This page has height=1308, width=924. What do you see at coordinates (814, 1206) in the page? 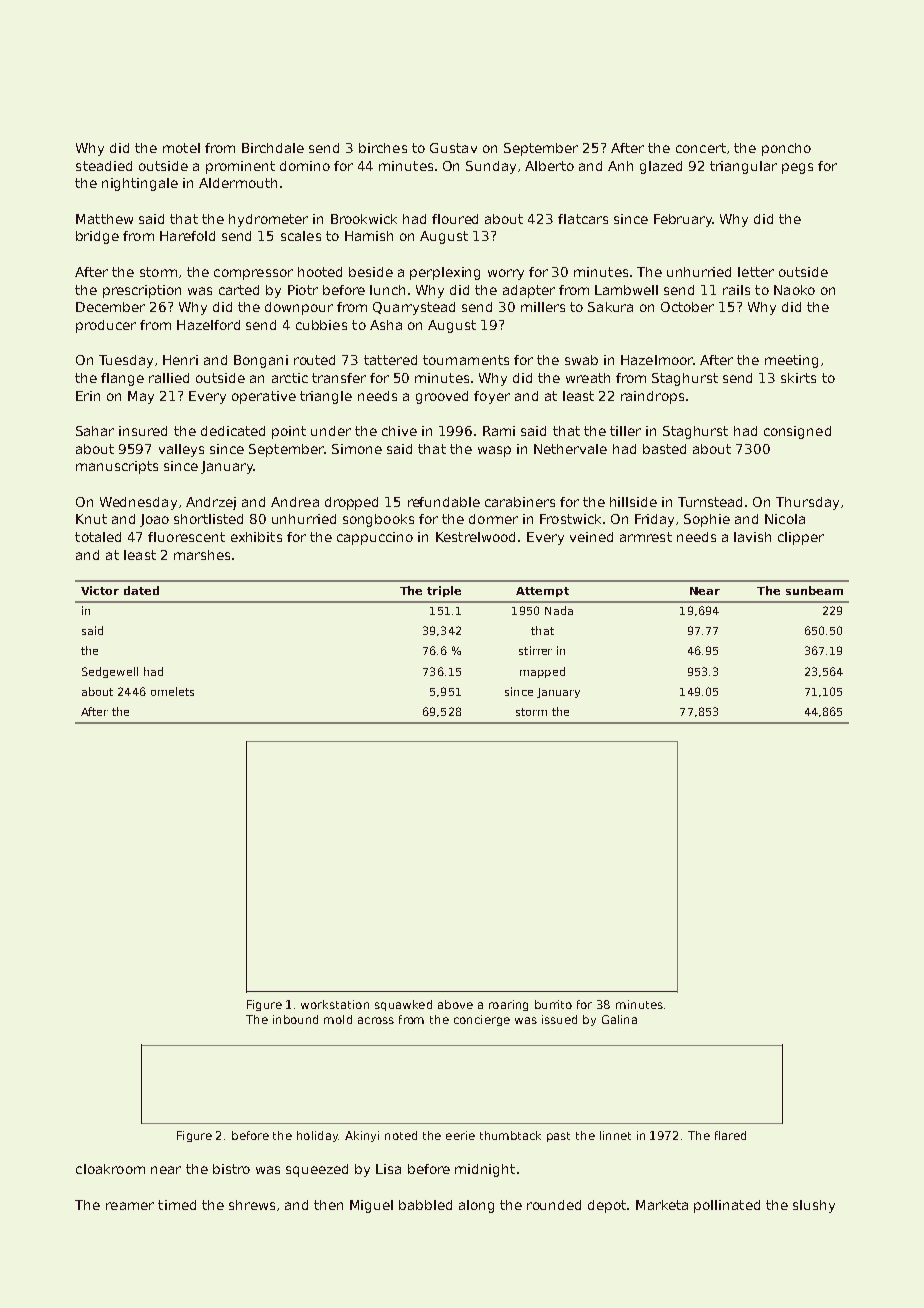
I see `slushy` at bounding box center [814, 1206].
